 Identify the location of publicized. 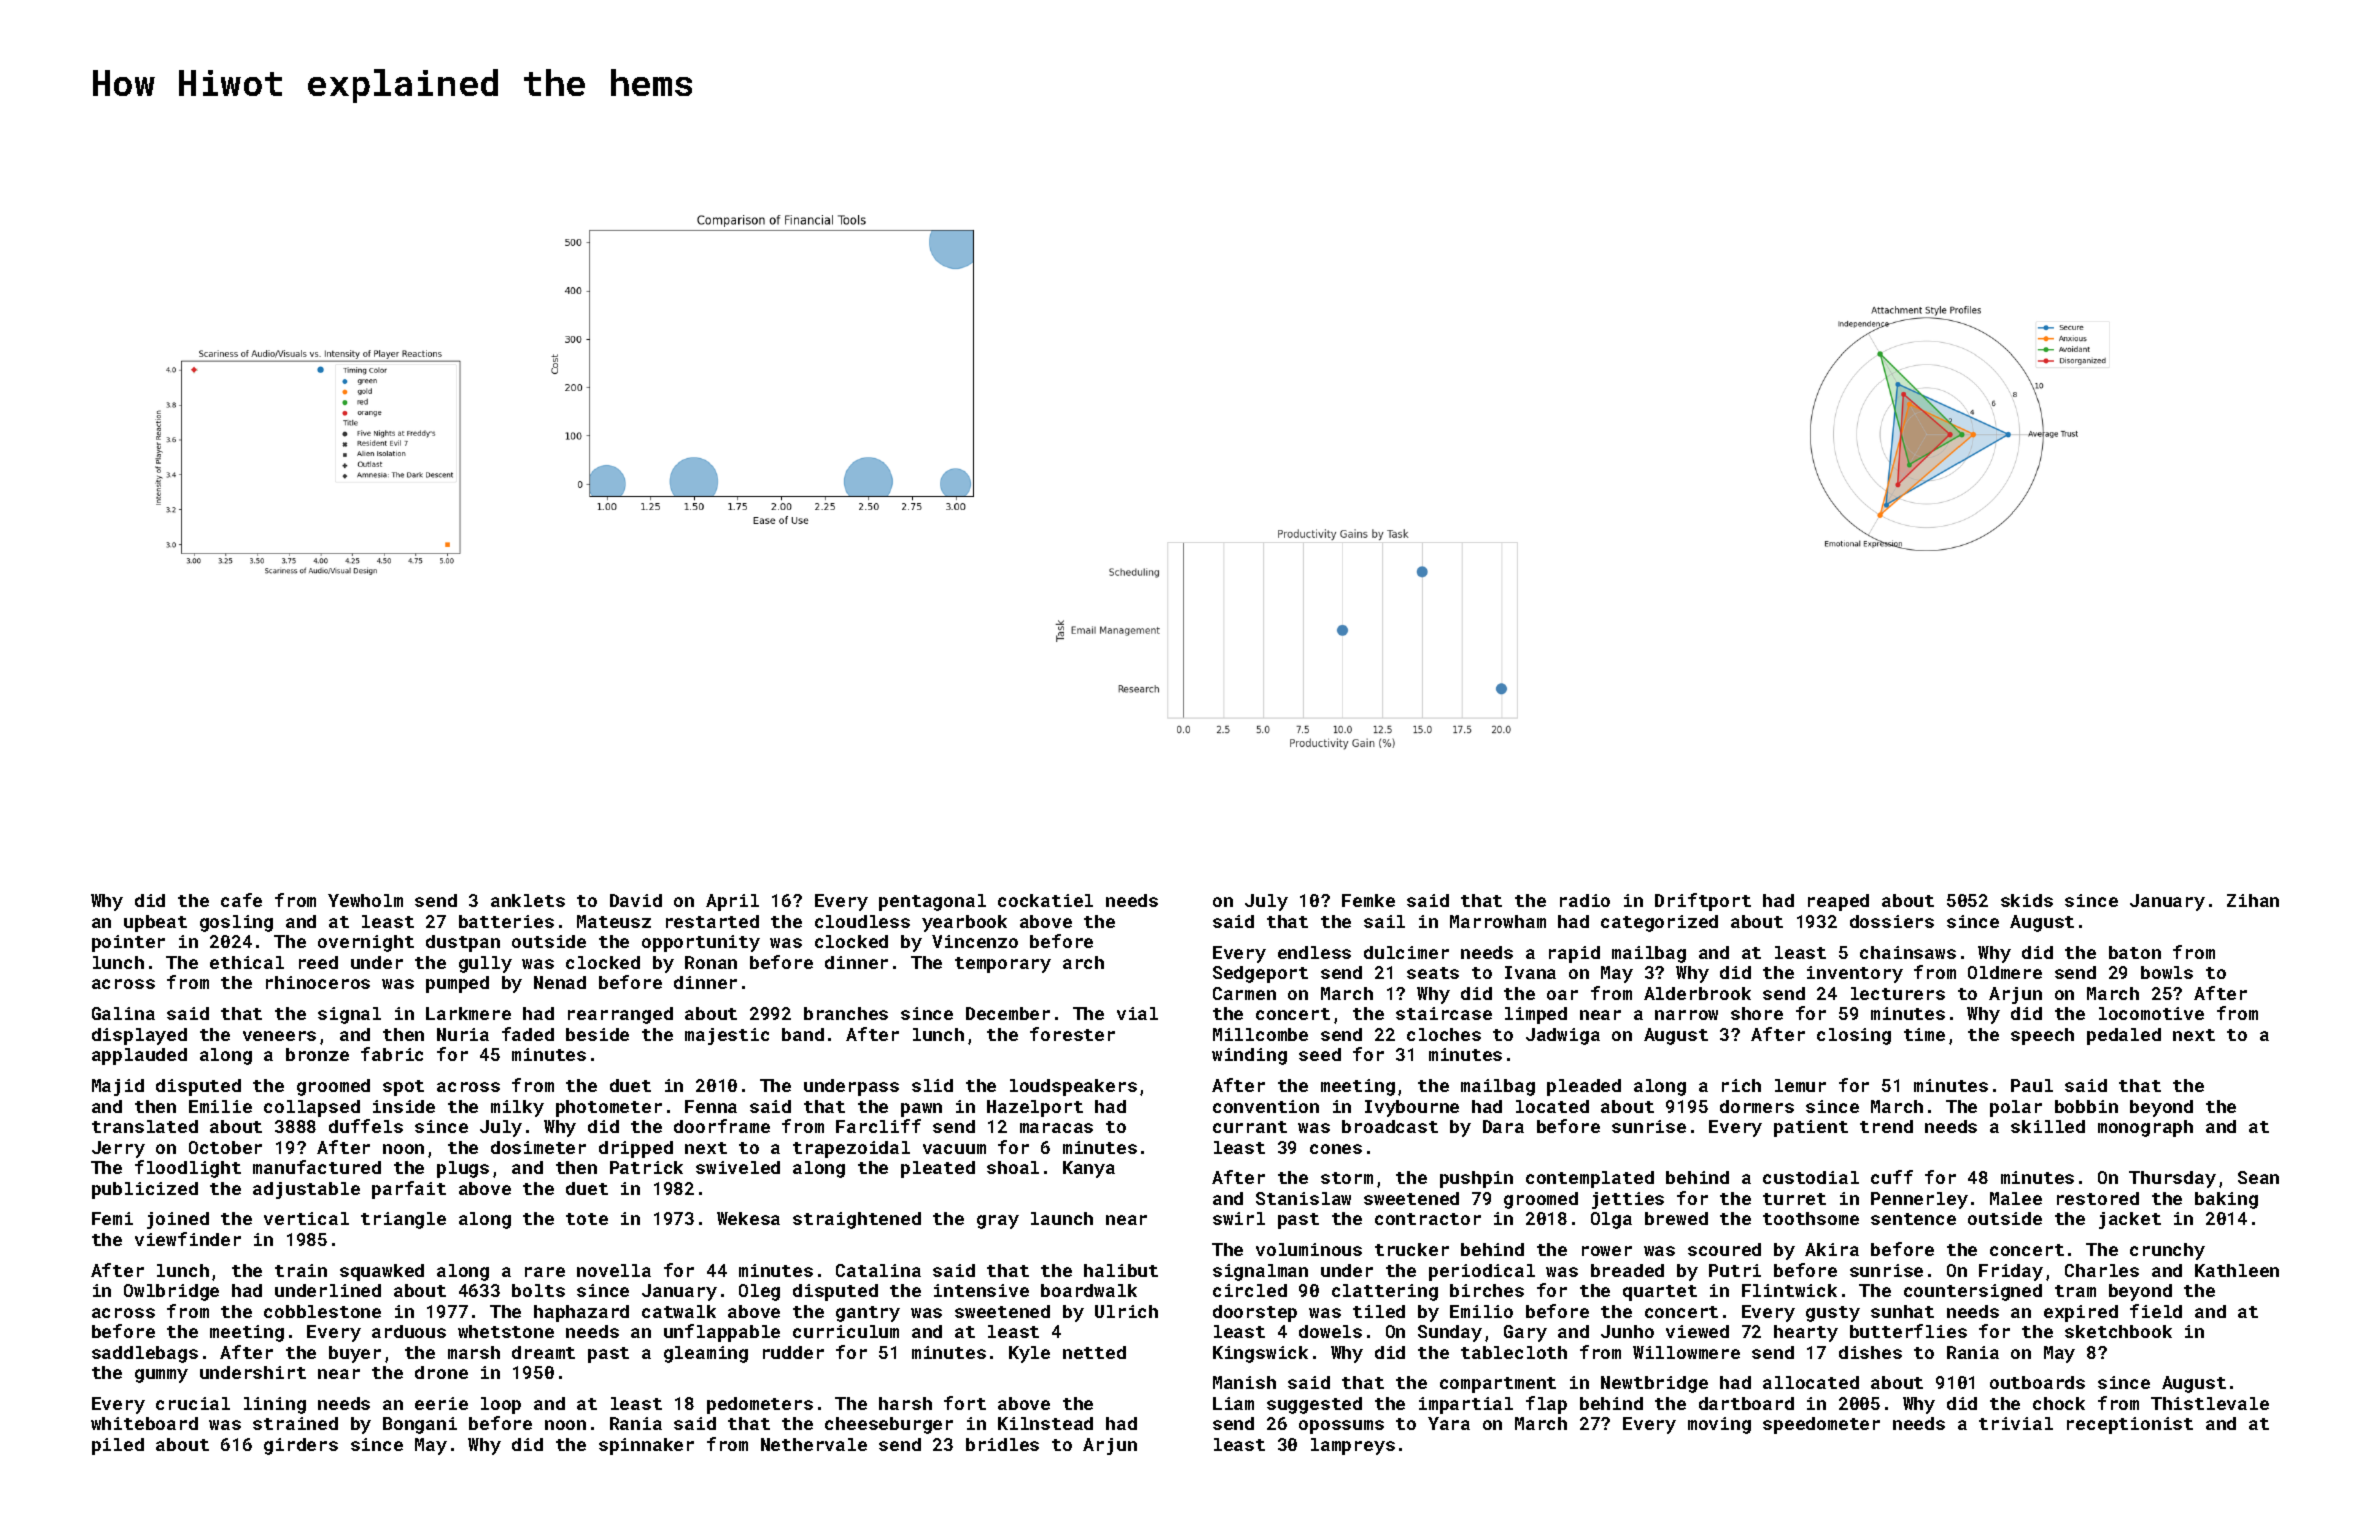
(145, 1190).
